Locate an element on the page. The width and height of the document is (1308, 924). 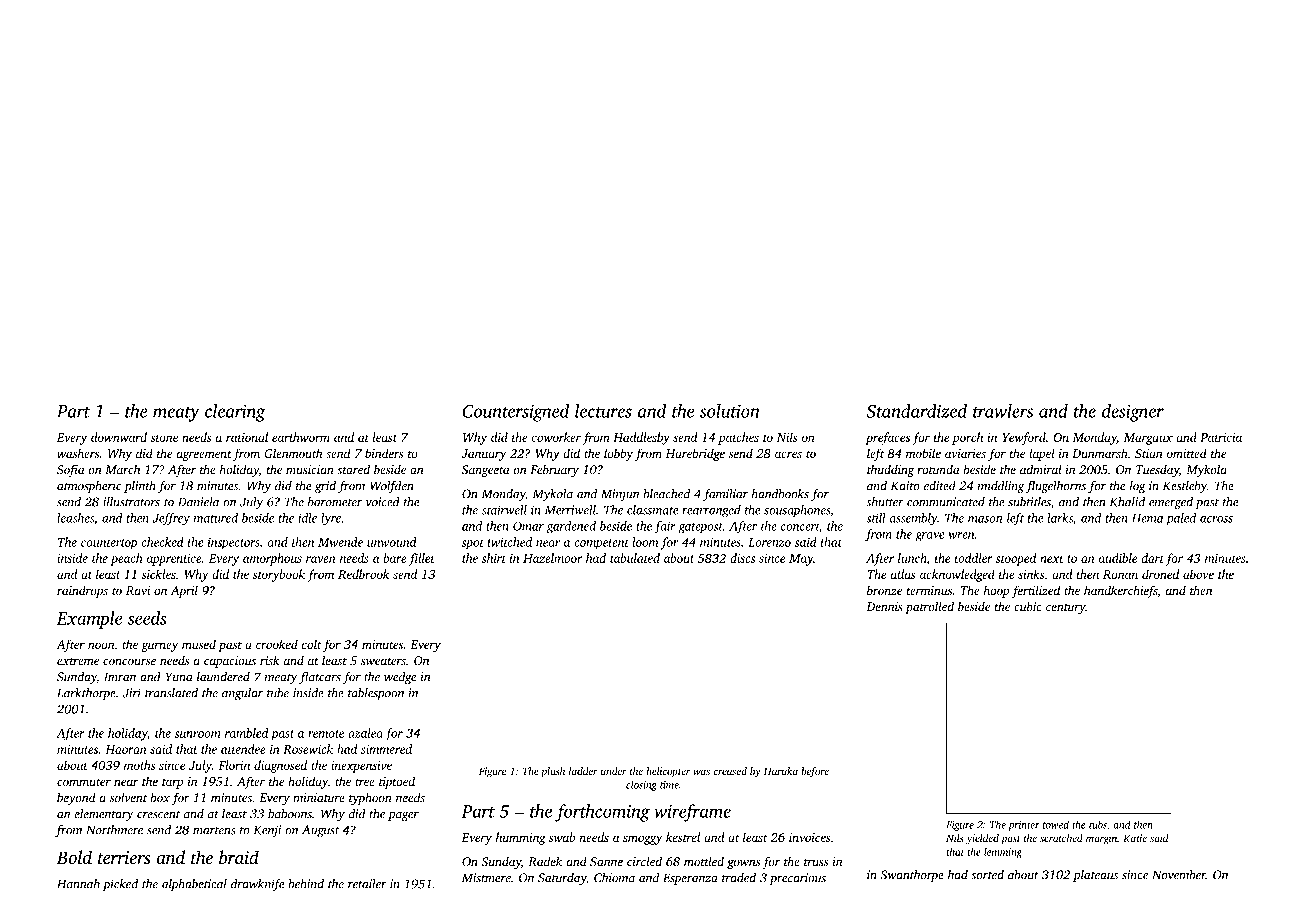
clearing is located at coordinates (235, 413).
